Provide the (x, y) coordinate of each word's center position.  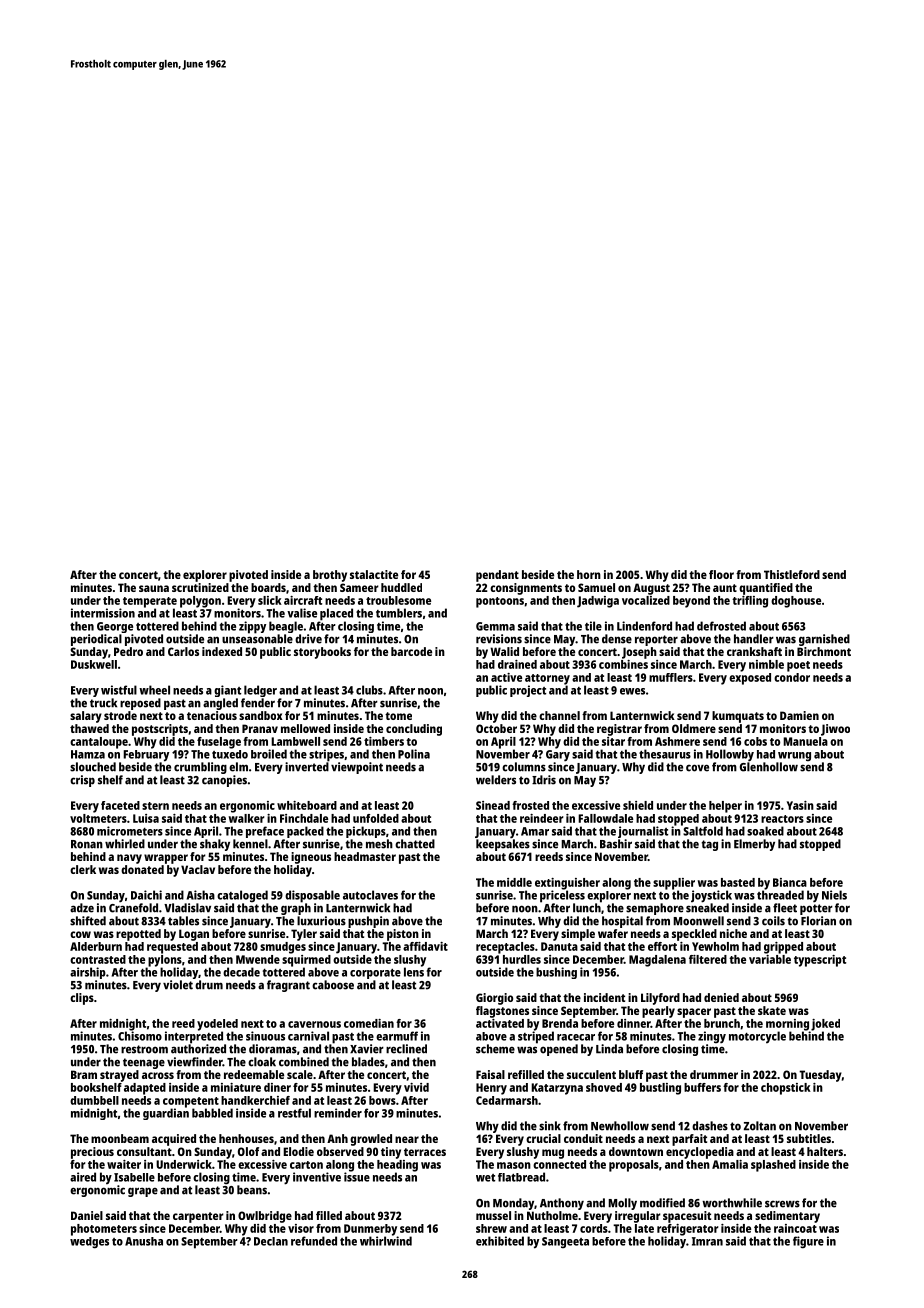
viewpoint (357, 768)
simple (578, 935)
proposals (634, 1166)
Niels (834, 895)
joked (825, 1025)
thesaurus (665, 754)
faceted (120, 805)
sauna (154, 588)
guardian (166, 1114)
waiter (124, 1164)
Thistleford (792, 574)
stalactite (374, 574)
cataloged (242, 896)
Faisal (490, 1074)
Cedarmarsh (507, 1100)
